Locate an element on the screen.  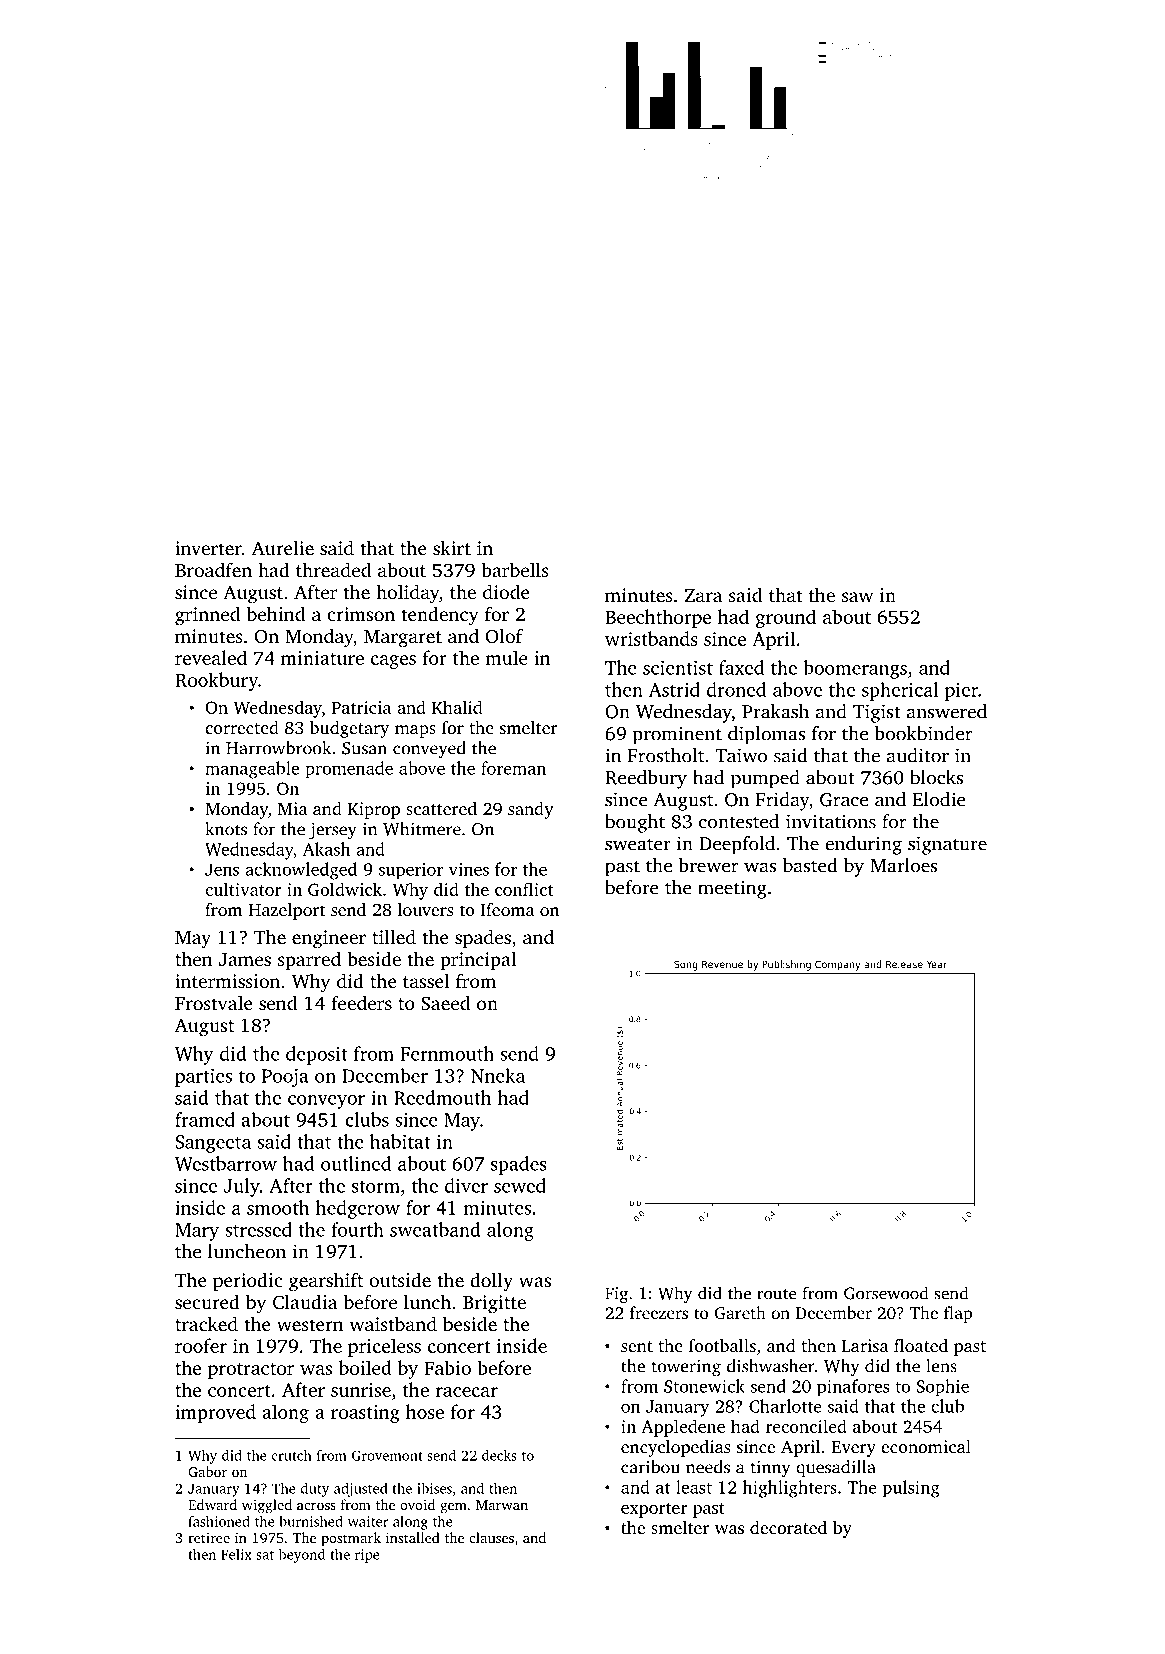
saw is located at coordinates (857, 597).
